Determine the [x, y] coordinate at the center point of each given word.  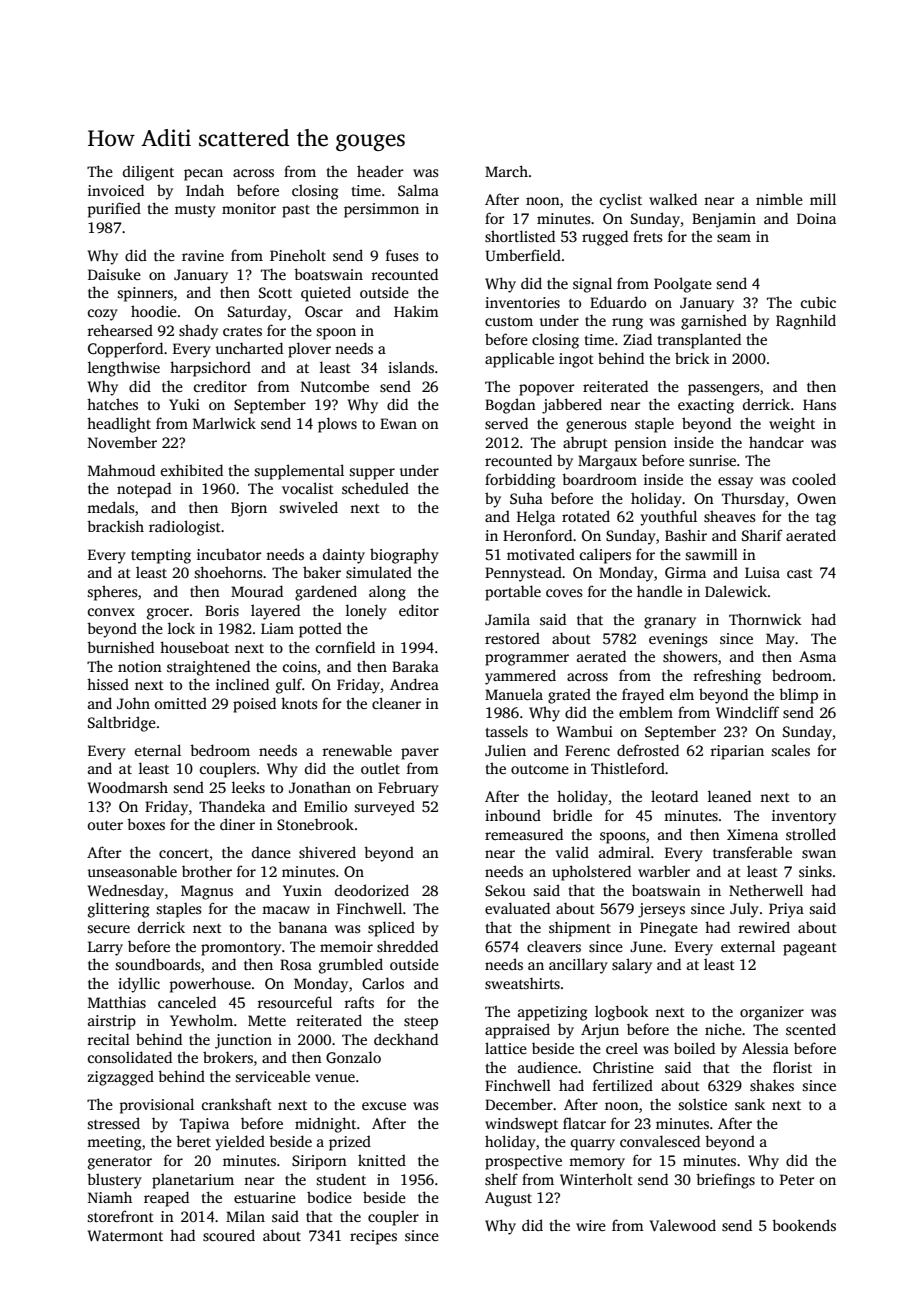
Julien [505, 750]
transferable [752, 852]
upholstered [591, 873]
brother [207, 871]
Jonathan [320, 787]
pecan [203, 175]
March [506, 171]
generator [120, 1163]
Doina [816, 218]
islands [411, 367]
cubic [818, 302]
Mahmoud [121, 470]
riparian [737, 752]
